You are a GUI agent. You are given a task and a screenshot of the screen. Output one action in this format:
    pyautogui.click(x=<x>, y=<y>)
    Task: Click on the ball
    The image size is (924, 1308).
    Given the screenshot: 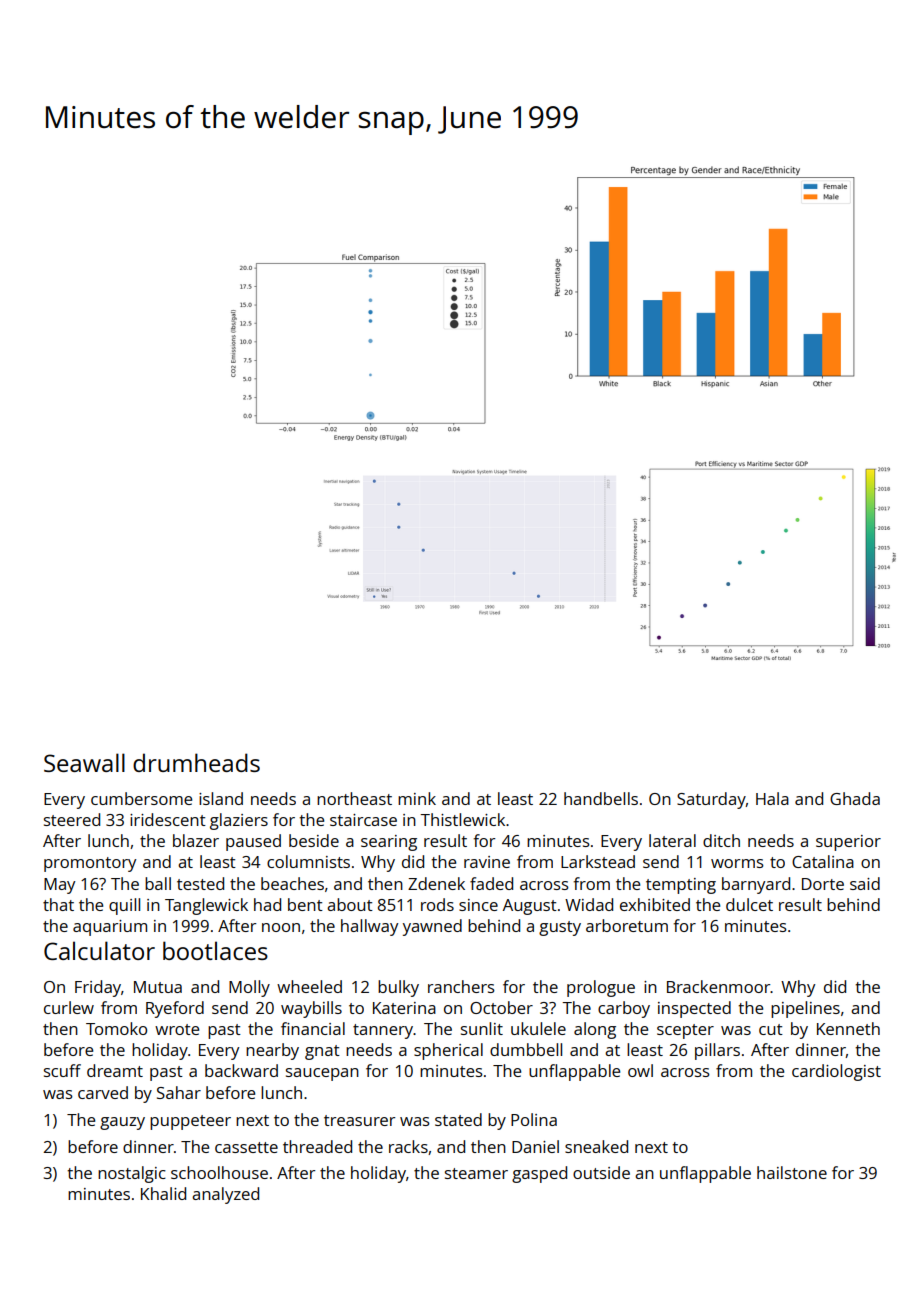 What is the action you would take?
    pyautogui.click(x=158, y=883)
